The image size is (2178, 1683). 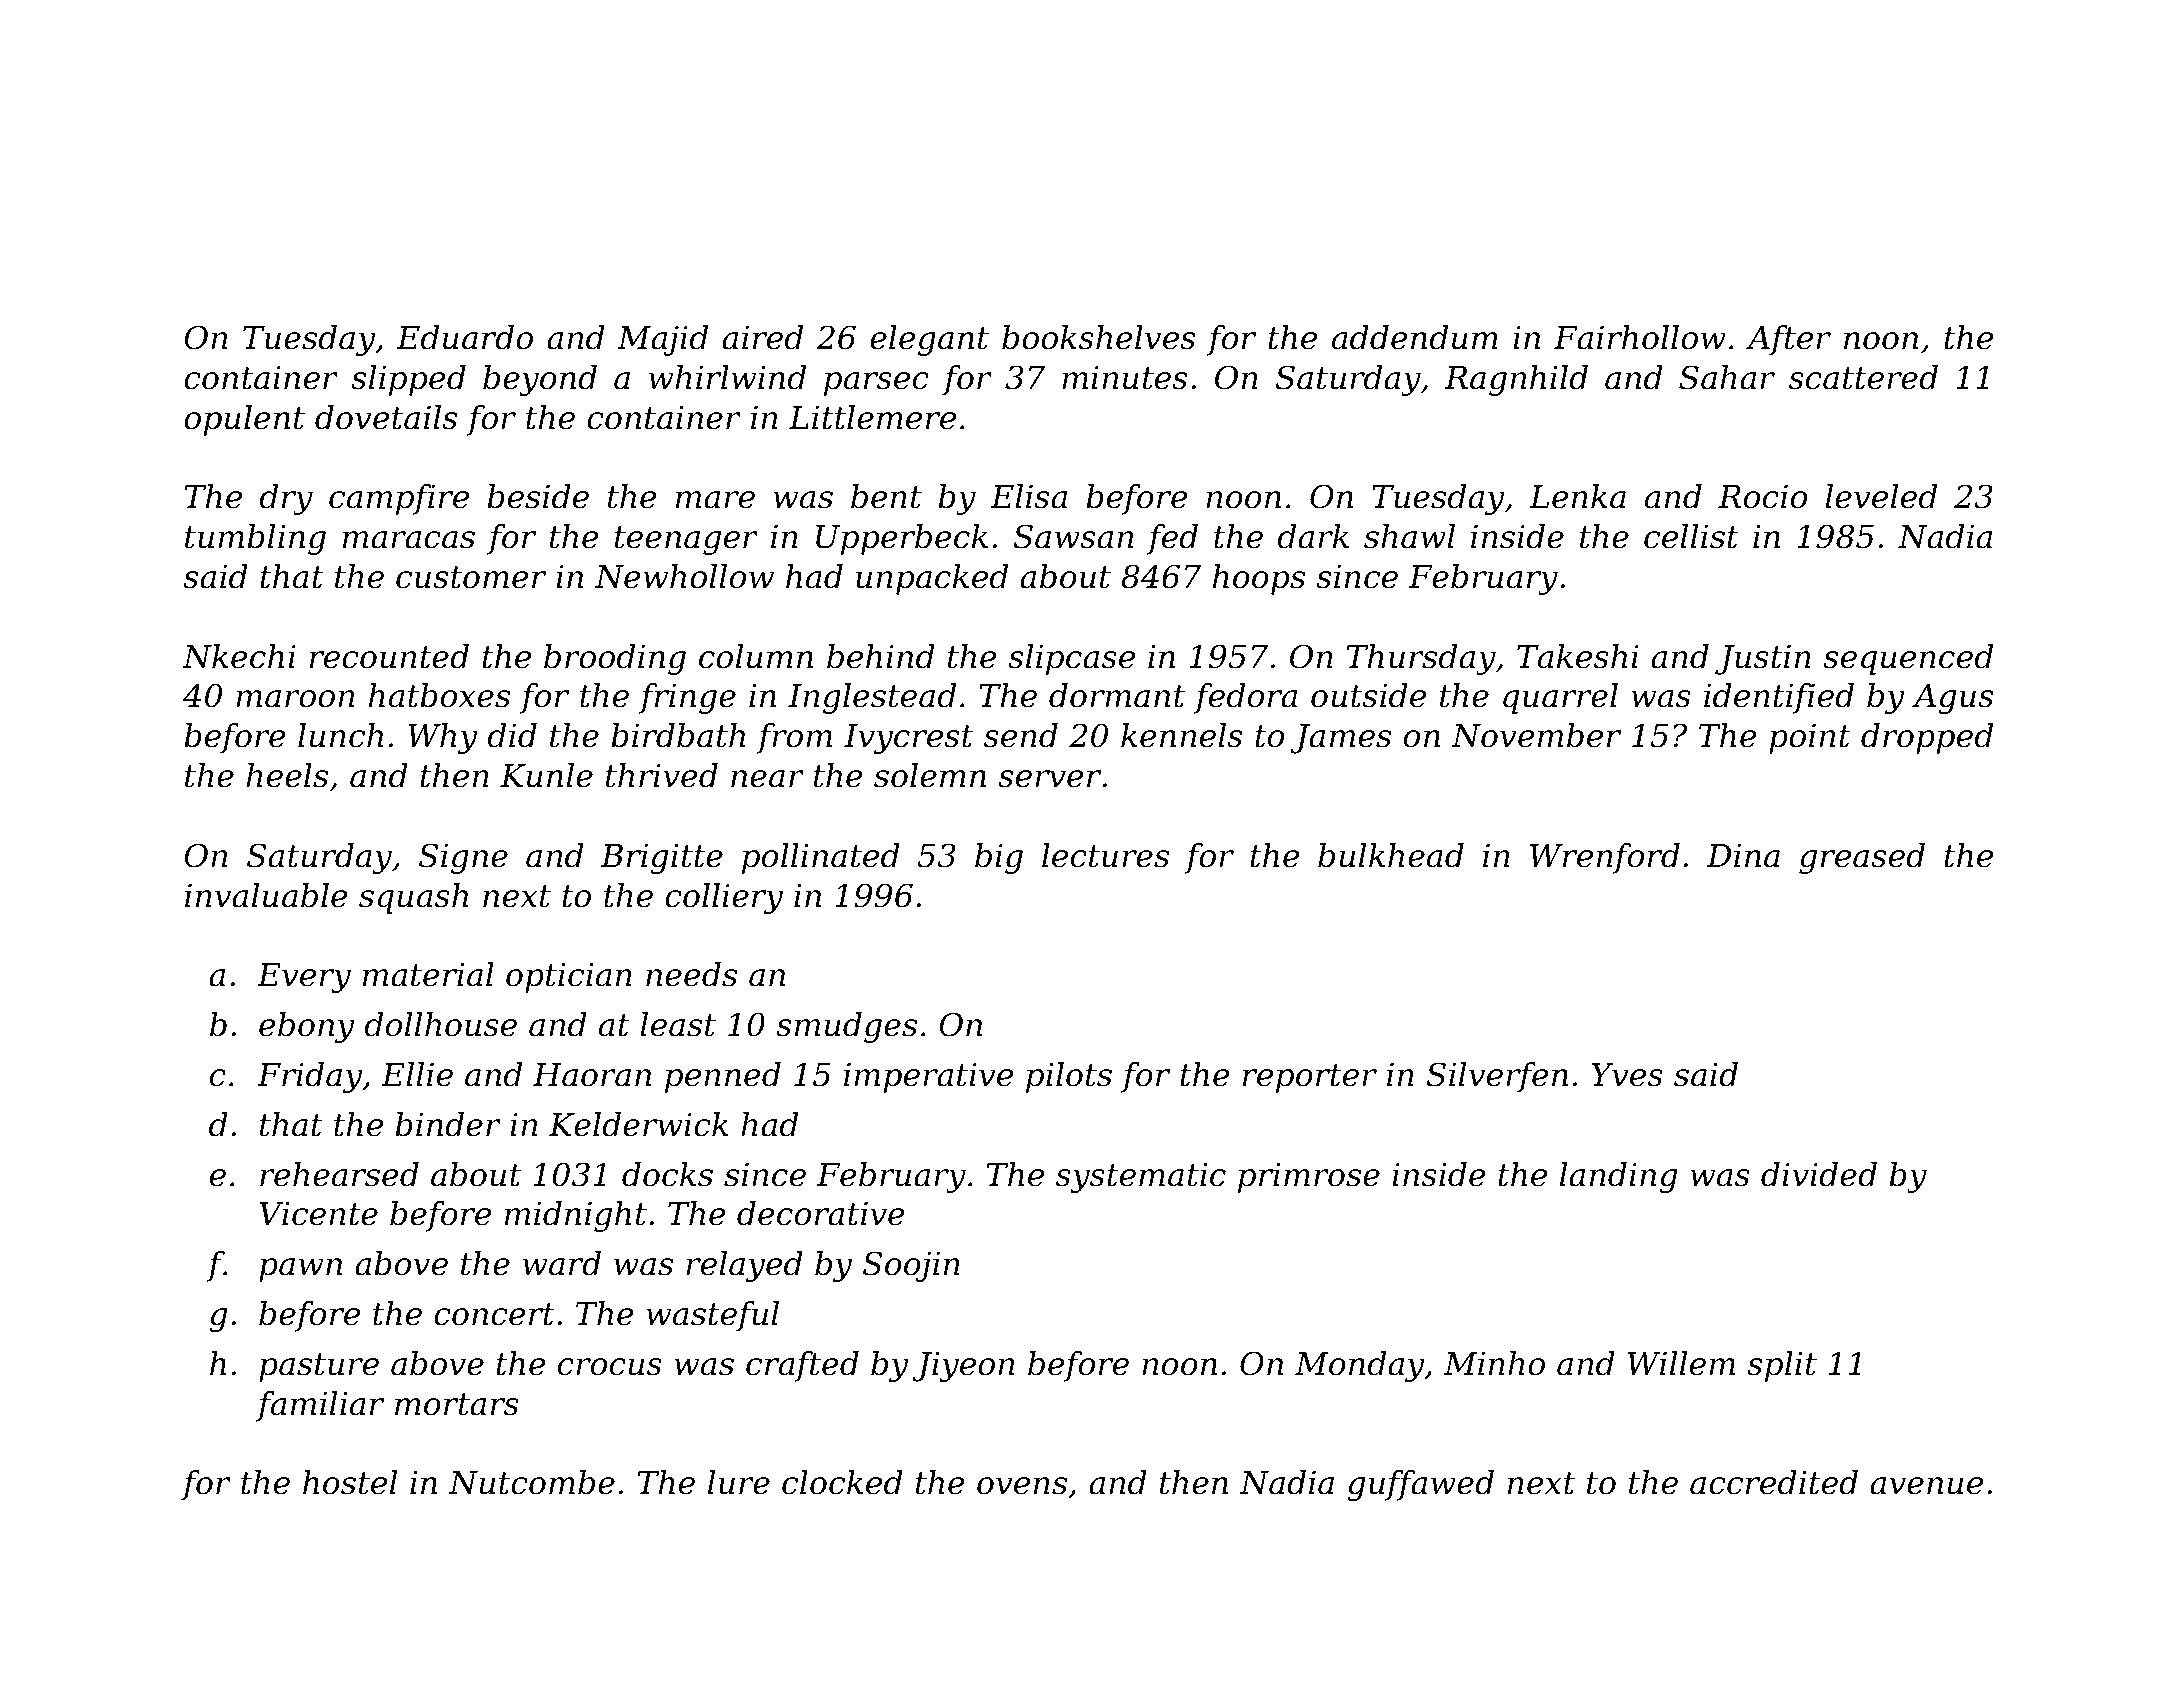 What do you see at coordinates (465, 337) in the page?
I see `Eduardo` at bounding box center [465, 337].
